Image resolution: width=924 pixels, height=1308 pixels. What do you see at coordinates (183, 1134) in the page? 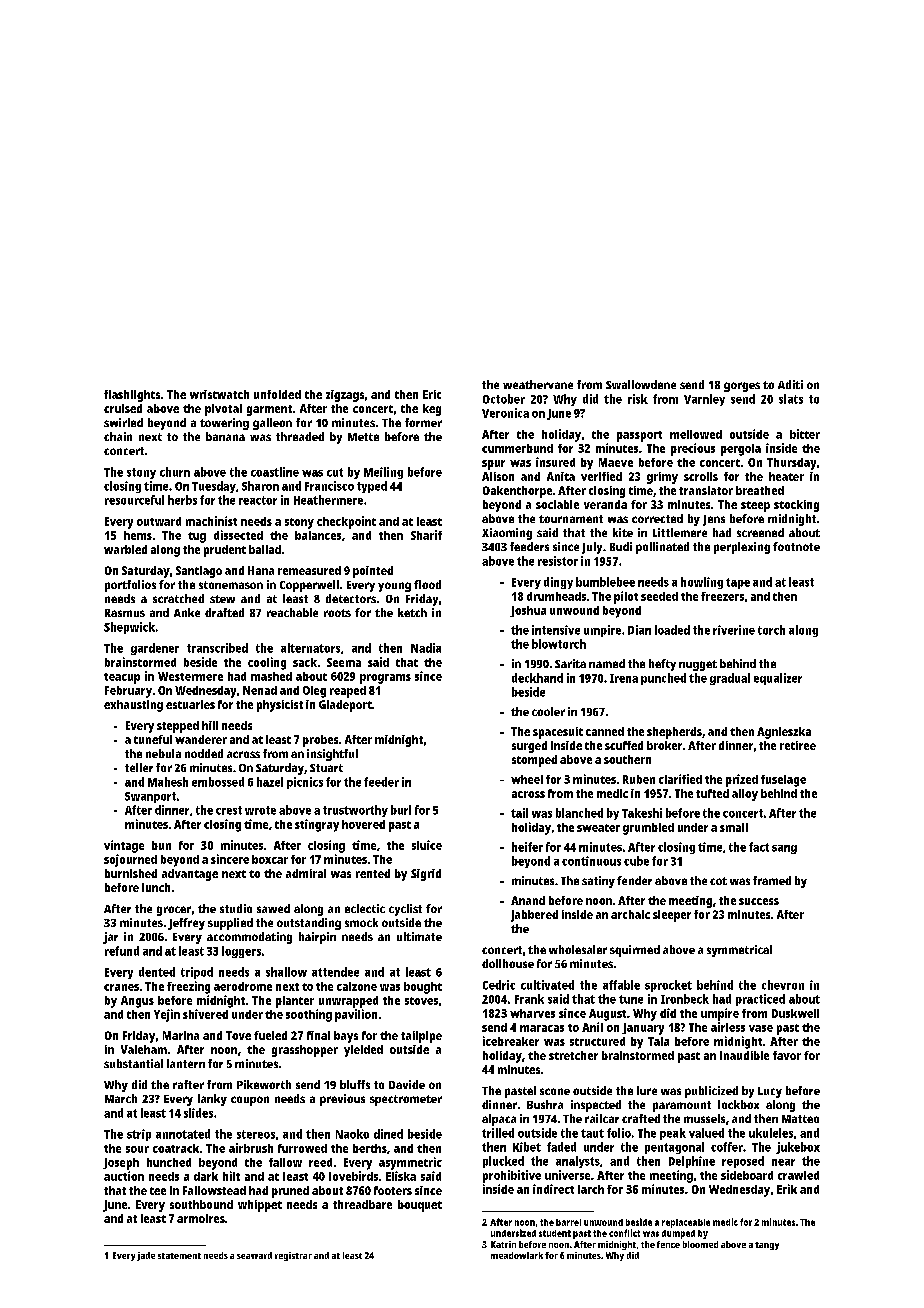
I see `annotated` at bounding box center [183, 1134].
